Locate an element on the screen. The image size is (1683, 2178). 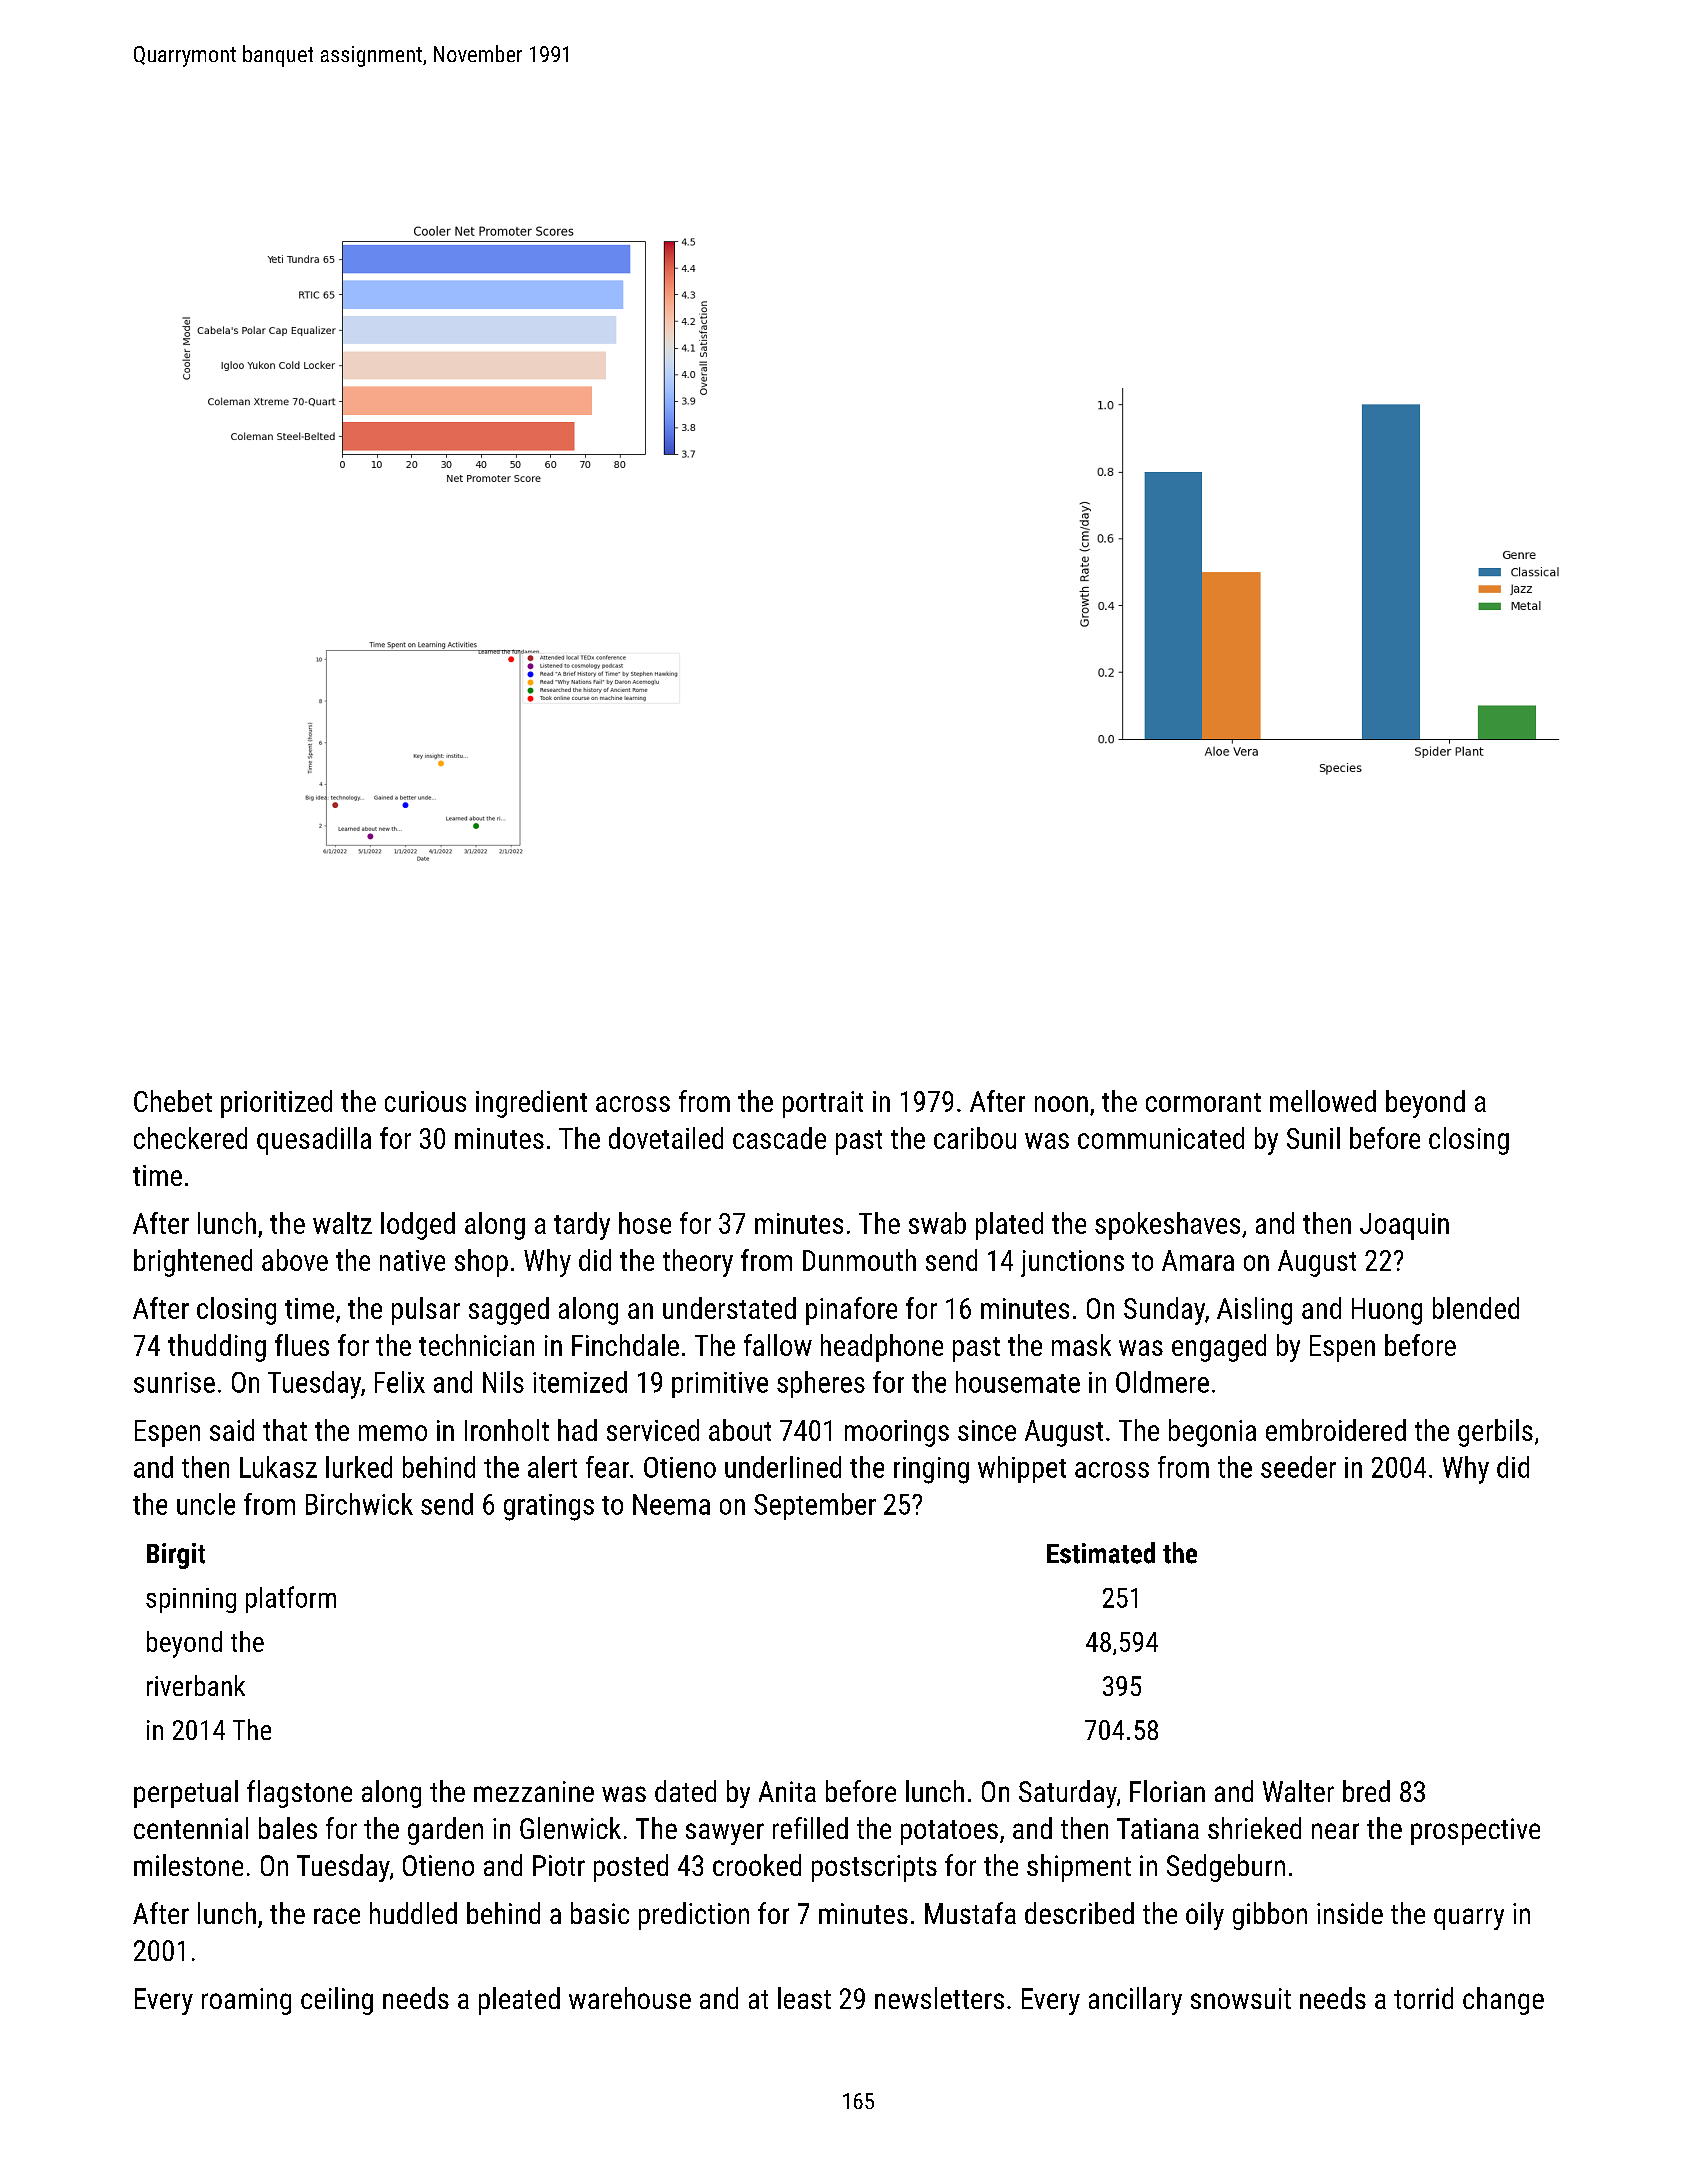
hose is located at coordinates (645, 1223).
